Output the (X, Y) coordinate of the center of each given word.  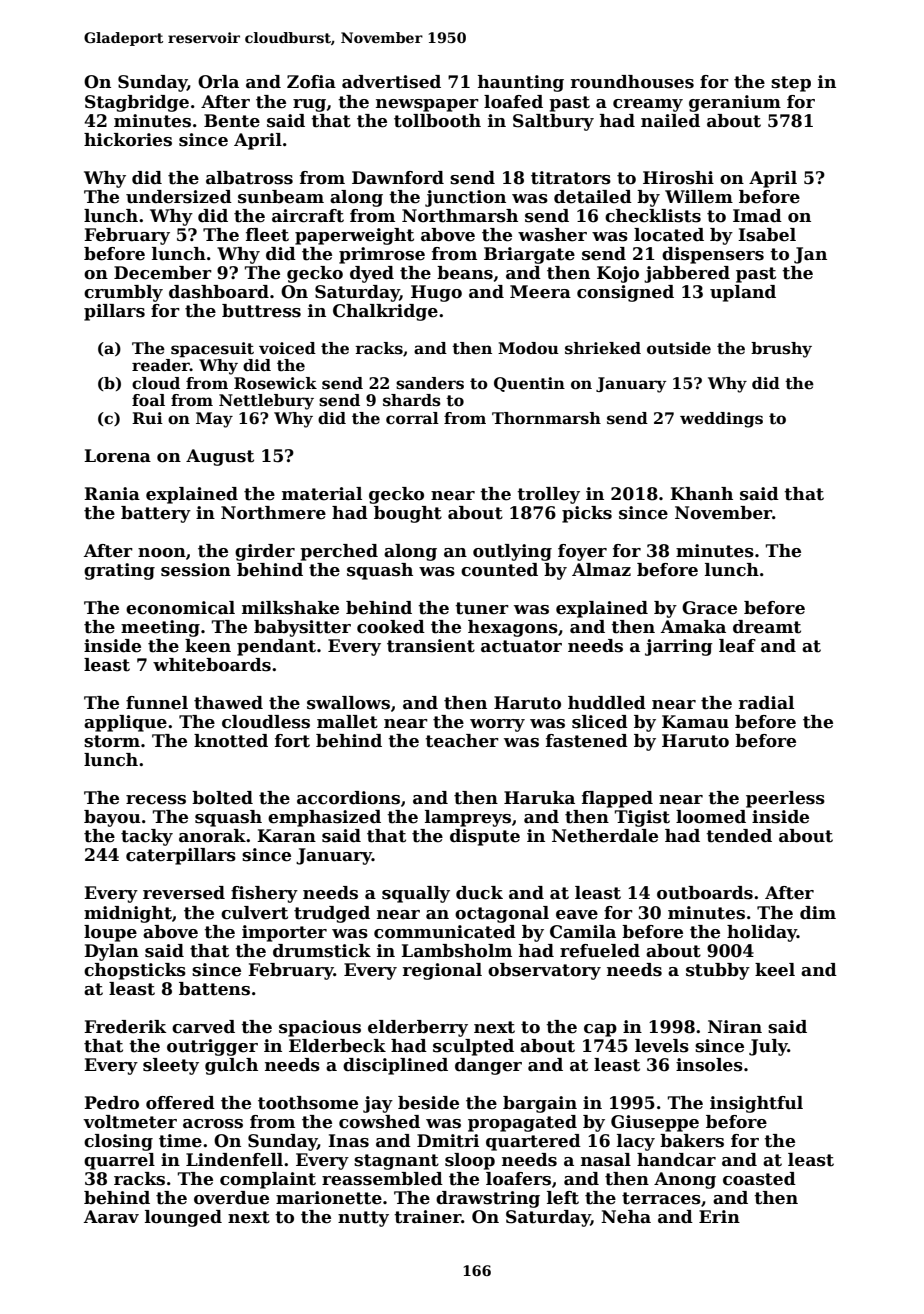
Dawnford (398, 178)
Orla (218, 82)
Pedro (111, 1103)
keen (208, 646)
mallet (347, 722)
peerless (785, 799)
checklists (653, 216)
